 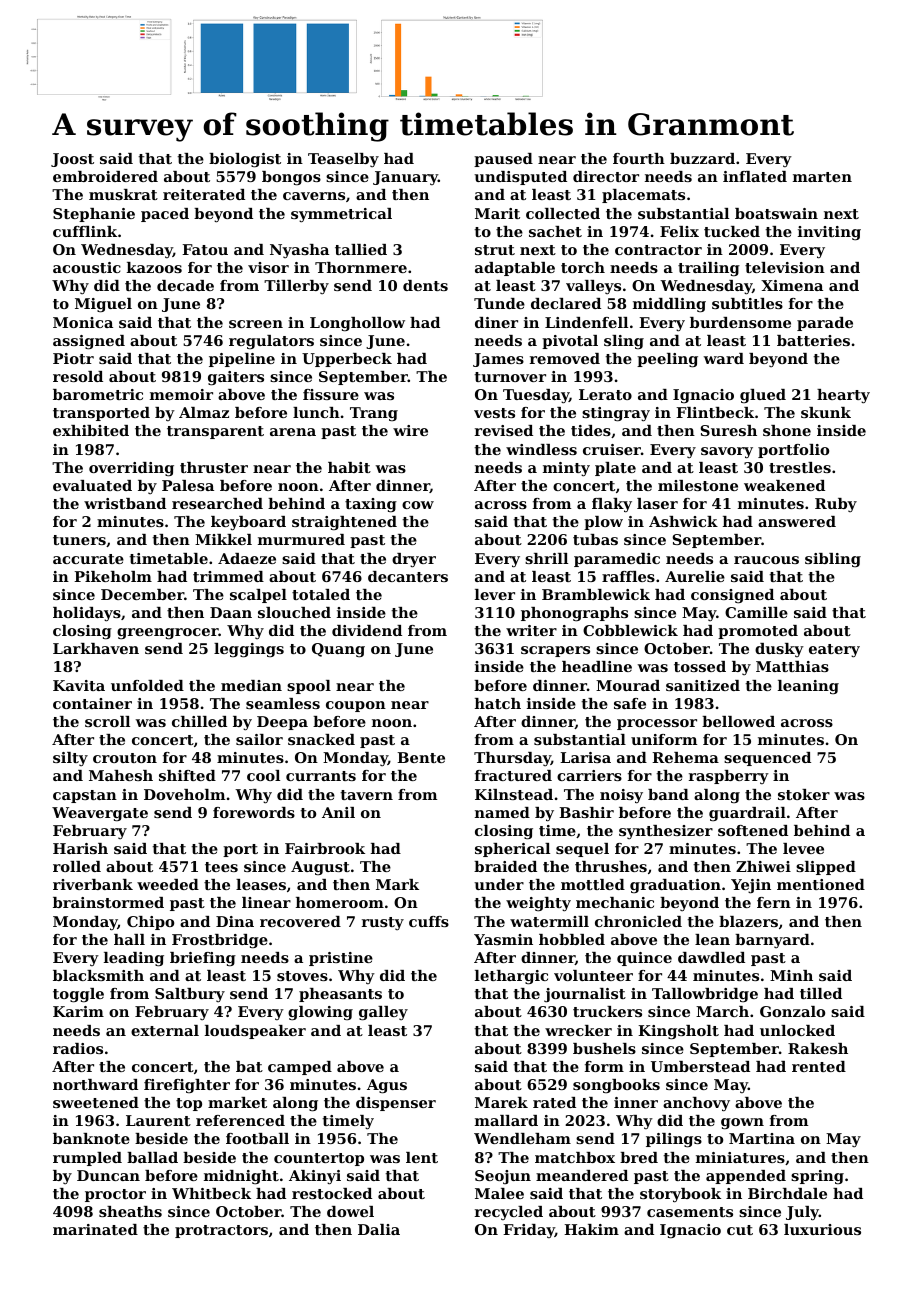 What do you see at coordinates (425, 285) in the image?
I see `dents` at bounding box center [425, 285].
